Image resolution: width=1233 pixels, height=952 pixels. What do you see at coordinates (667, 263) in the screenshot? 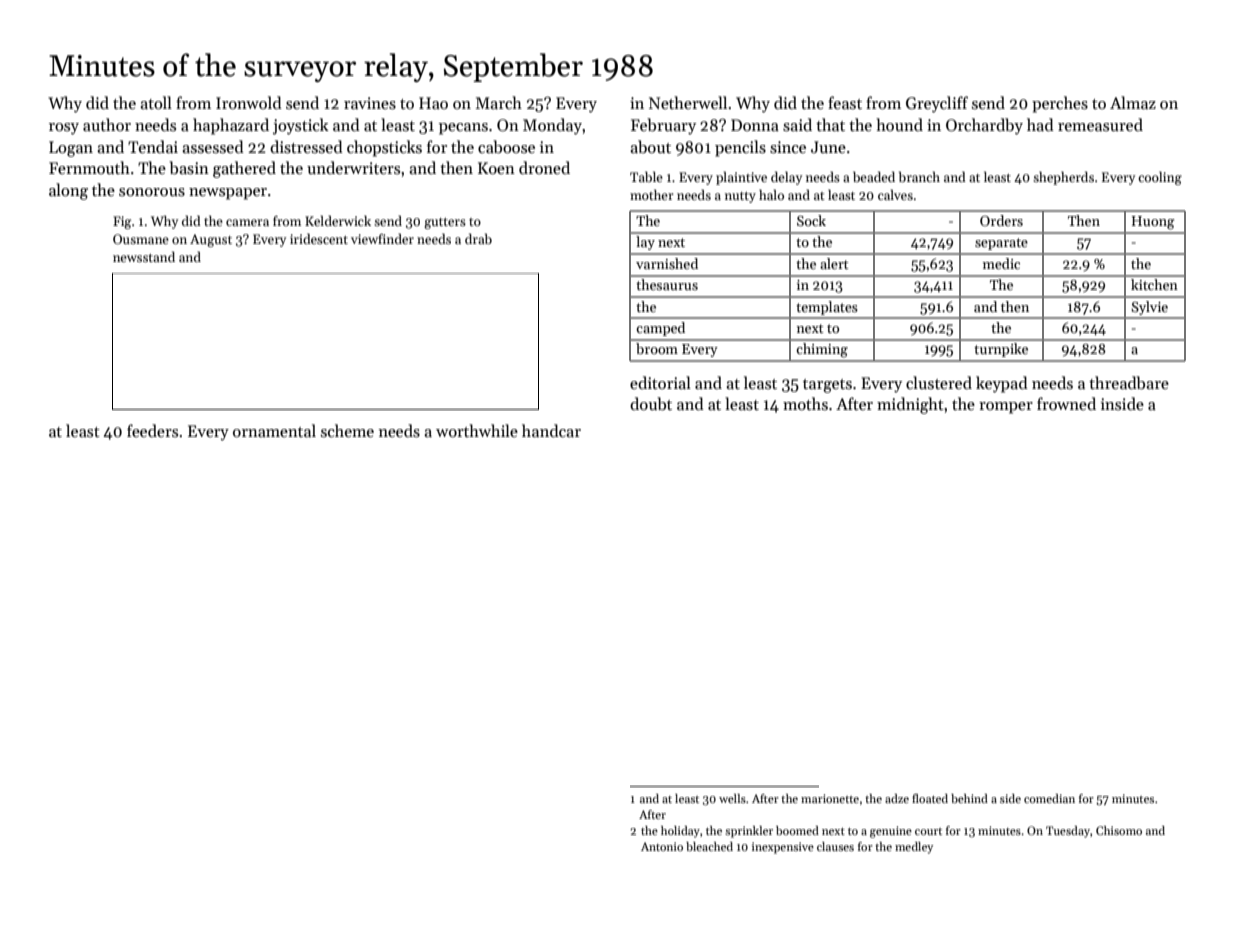
I see `varnished` at bounding box center [667, 263].
